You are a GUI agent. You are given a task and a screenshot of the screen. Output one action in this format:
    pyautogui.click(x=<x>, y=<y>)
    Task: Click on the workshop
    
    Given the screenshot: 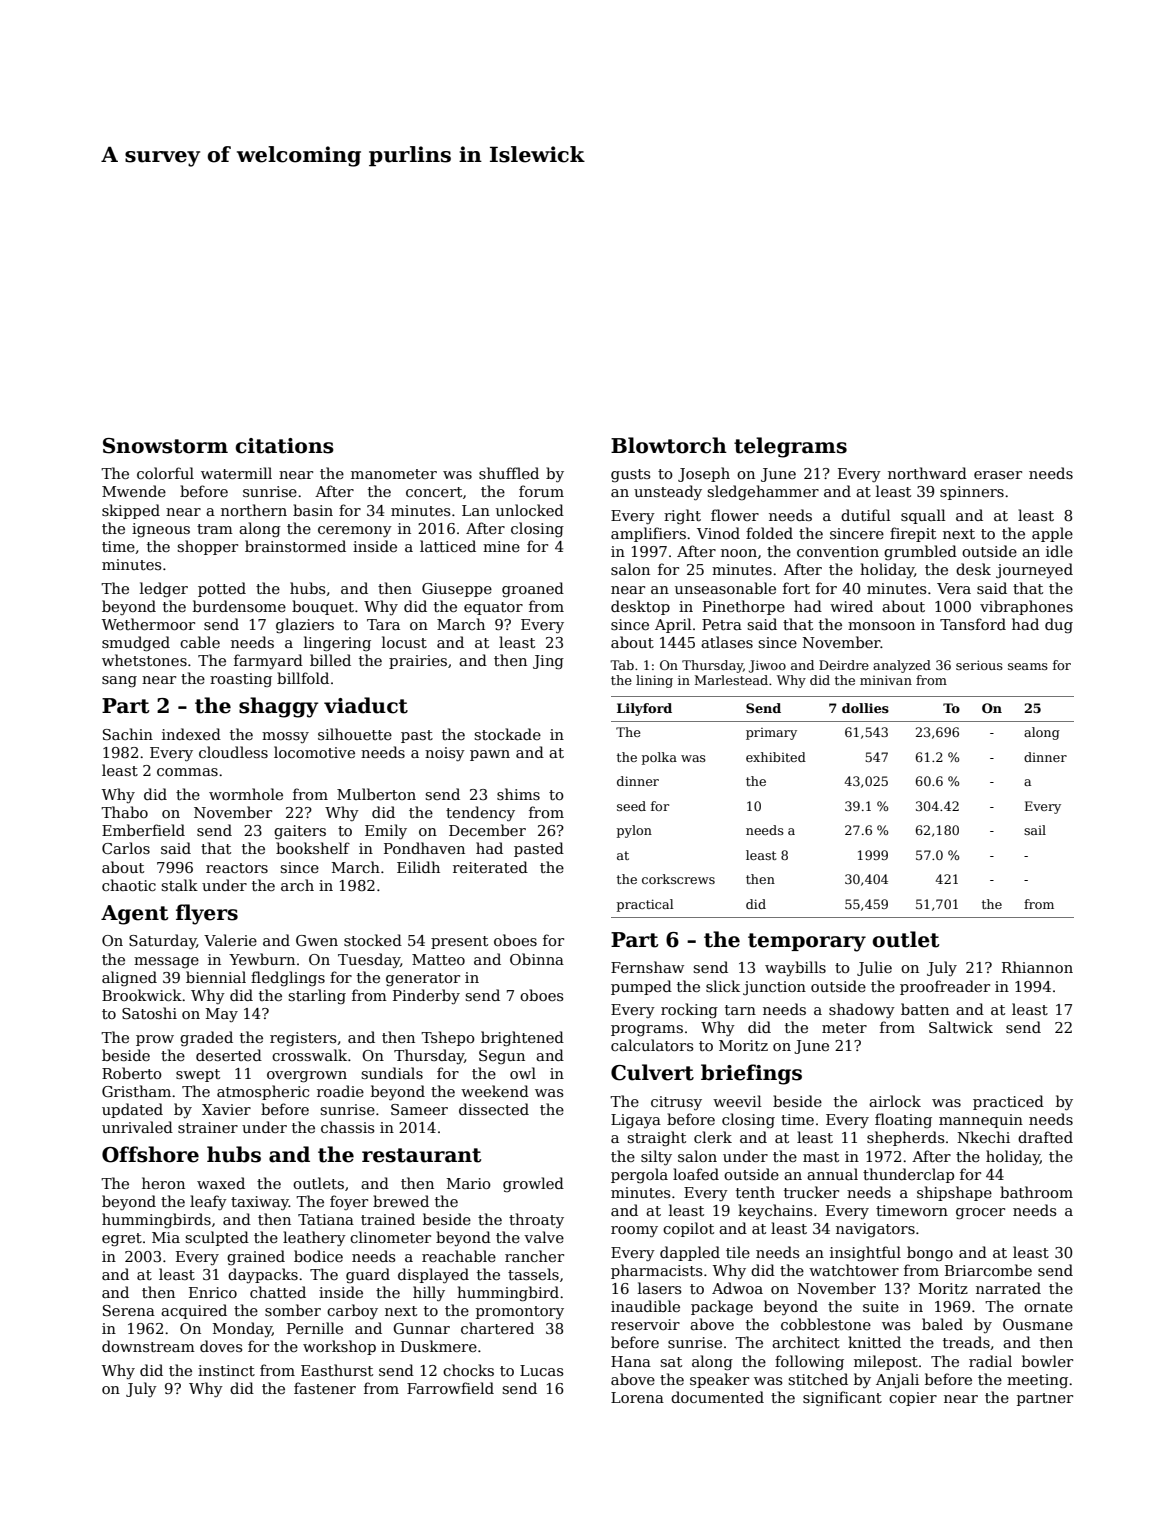 What is the action you would take?
    pyautogui.click(x=339, y=1347)
